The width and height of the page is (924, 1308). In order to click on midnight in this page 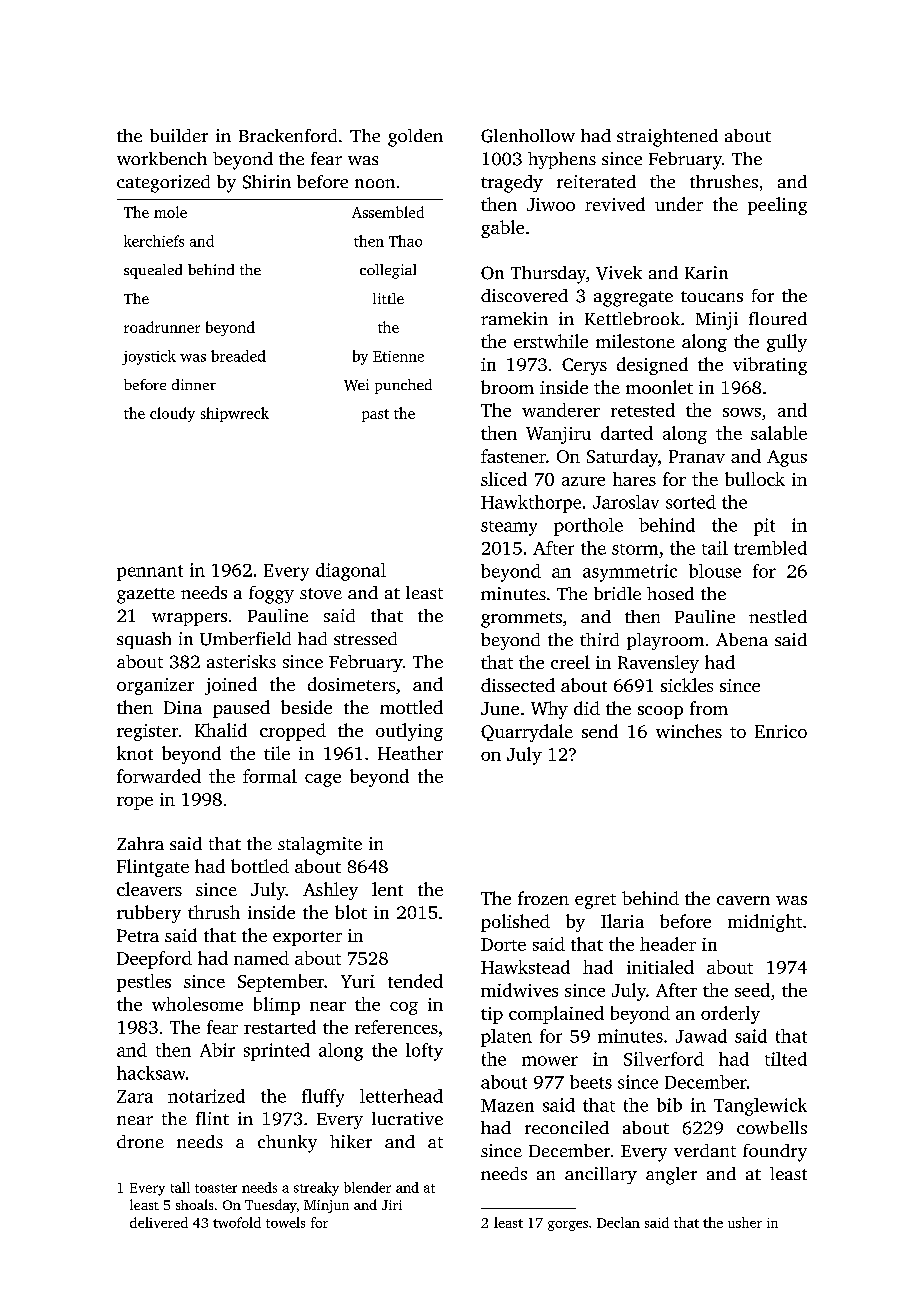, I will do `click(765, 923)`.
